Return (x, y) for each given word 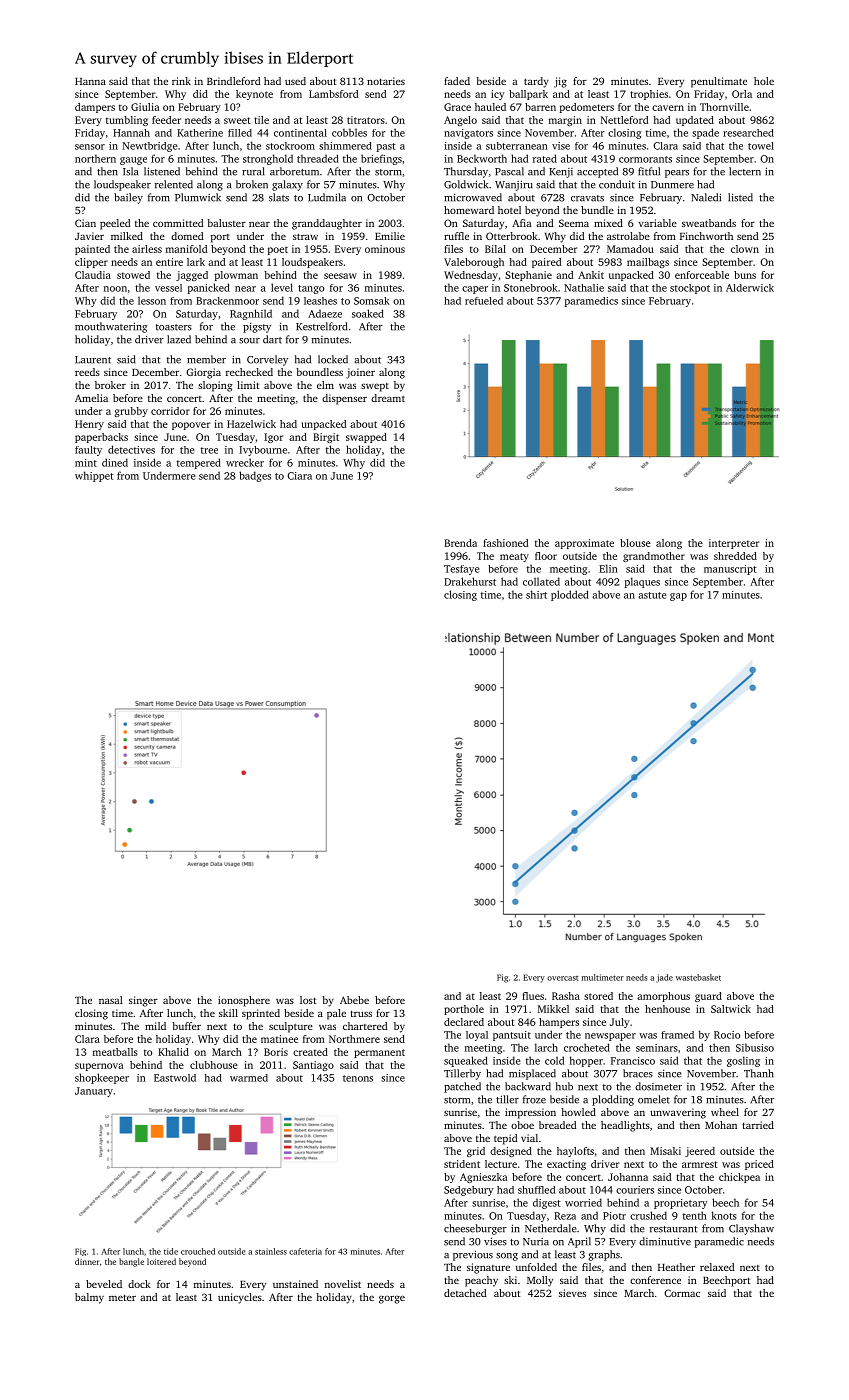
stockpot (690, 289)
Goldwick (466, 184)
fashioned (505, 543)
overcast (562, 978)
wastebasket (698, 977)
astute (652, 595)
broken (252, 184)
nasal (111, 1000)
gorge (392, 1299)
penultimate (719, 82)
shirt (536, 594)
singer (143, 1001)
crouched (198, 1251)
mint (86, 463)
